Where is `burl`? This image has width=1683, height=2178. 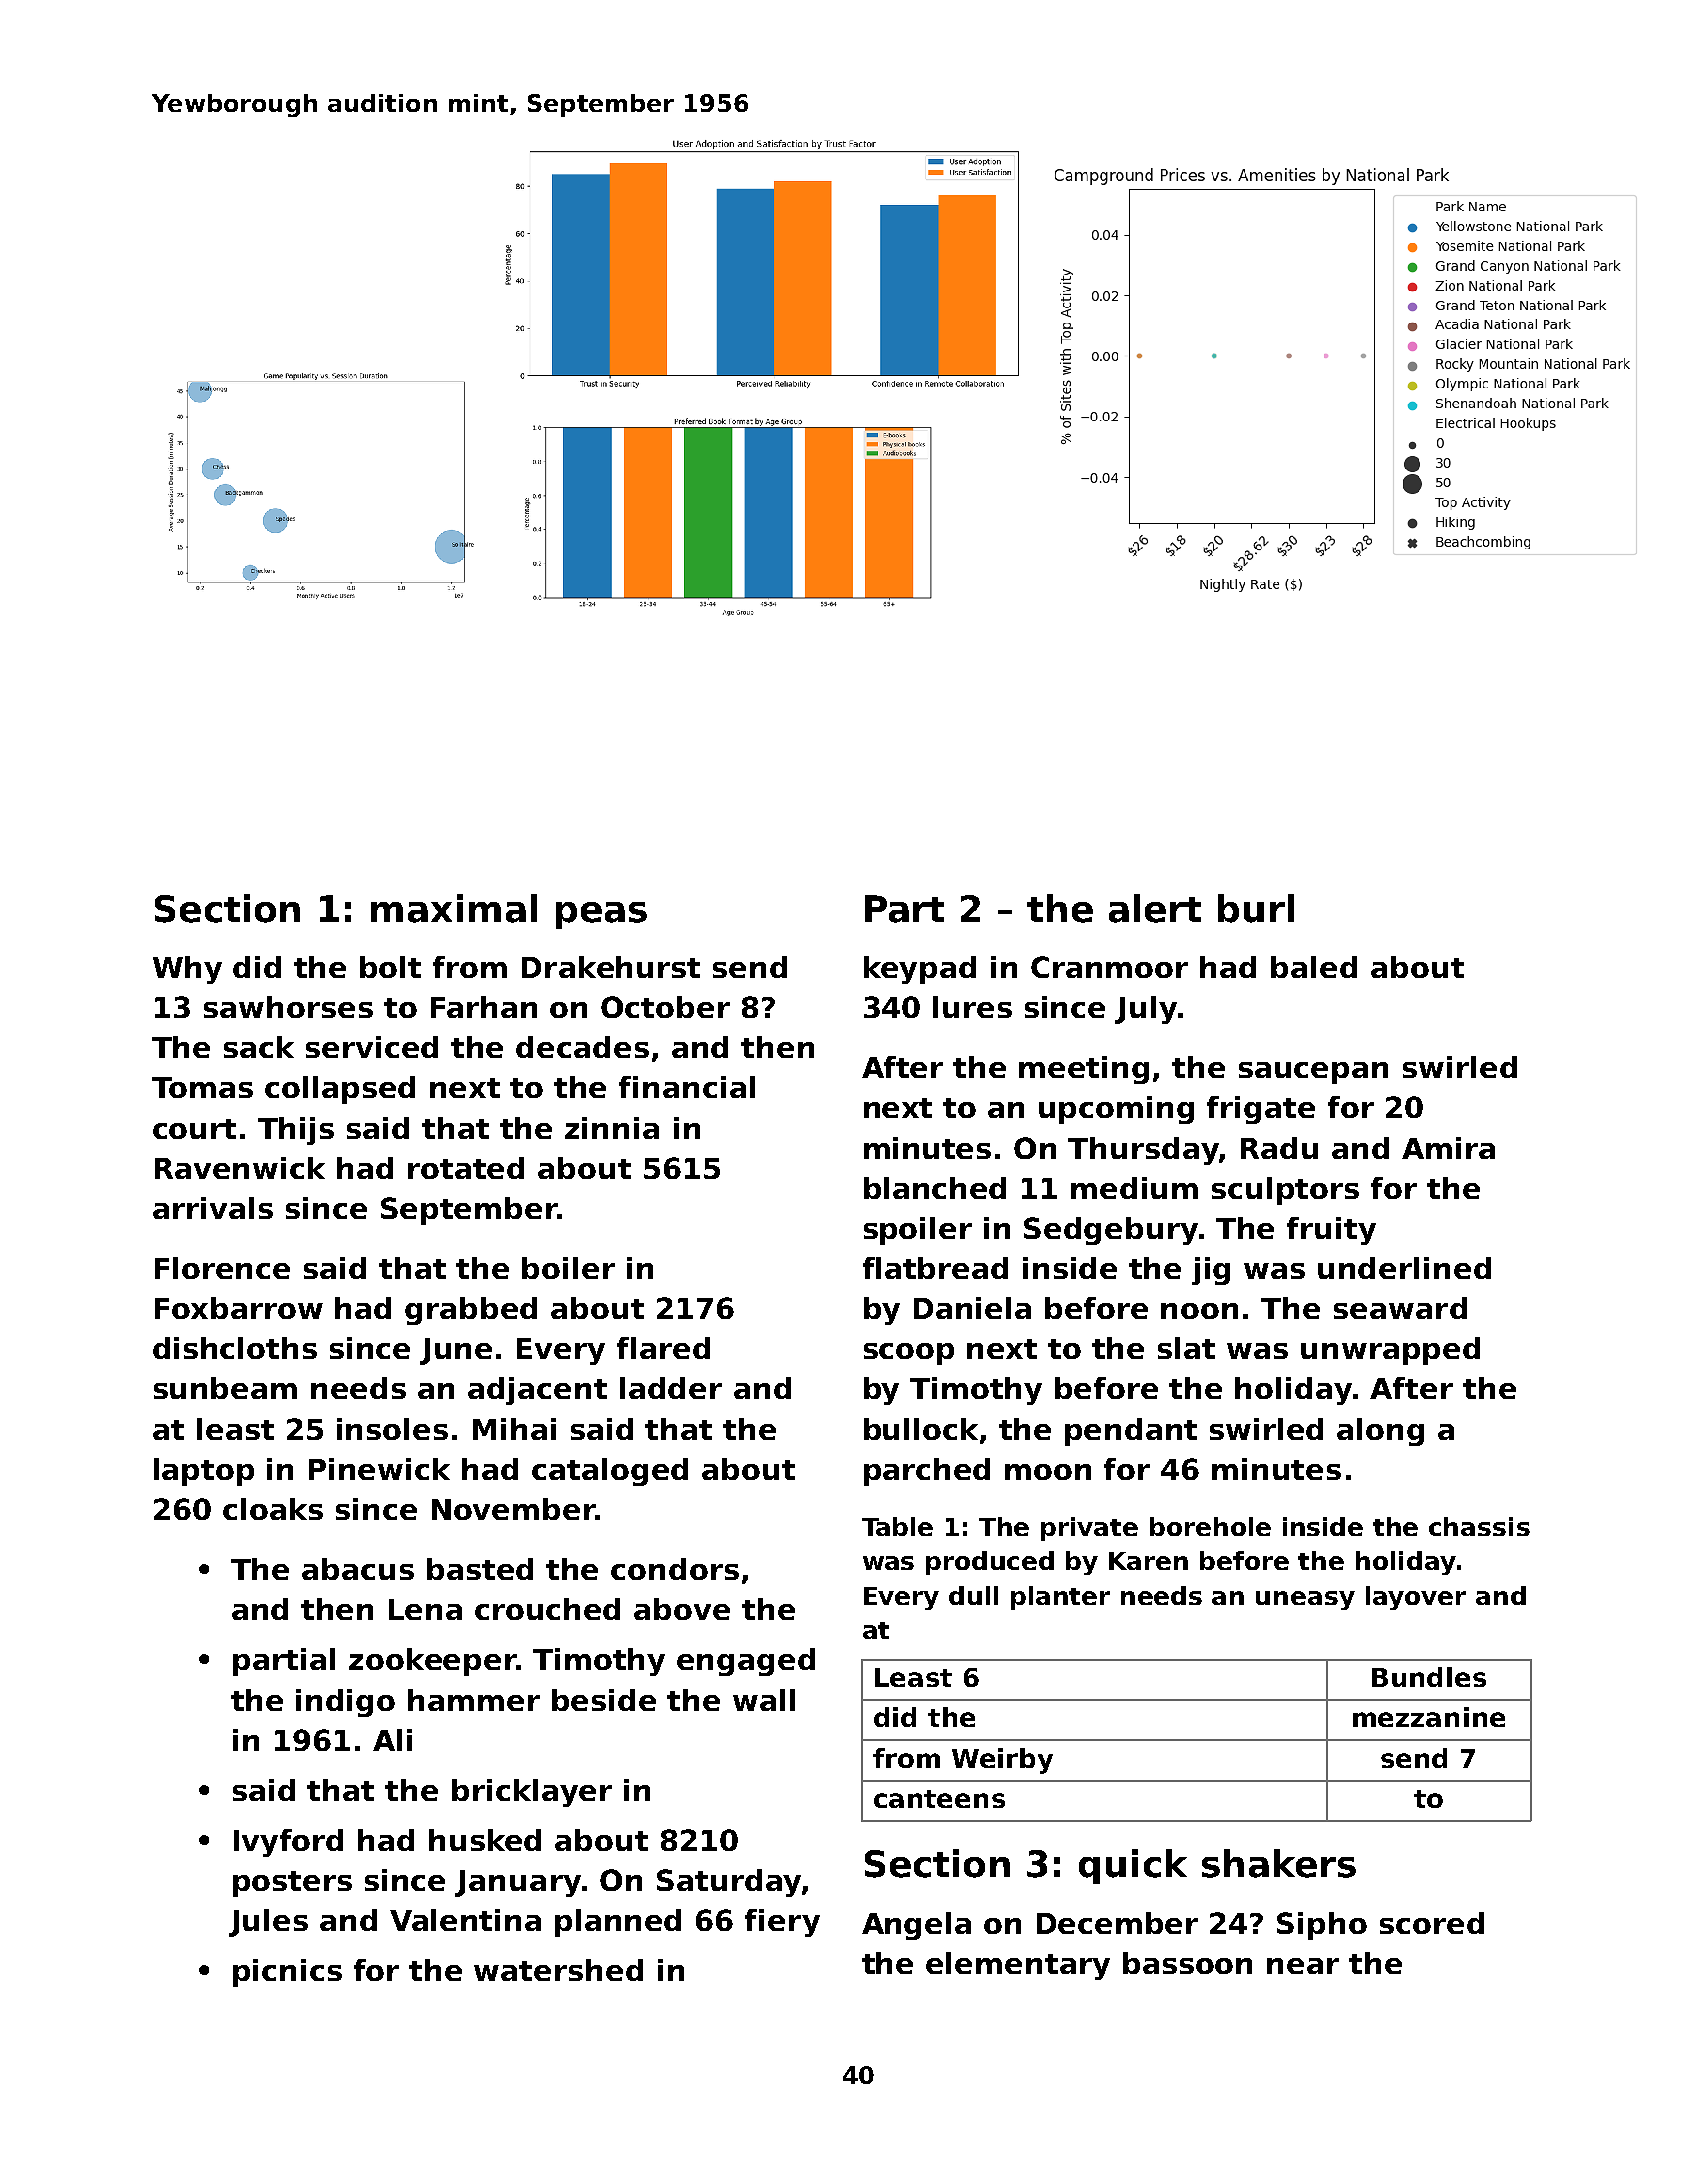 burl is located at coordinates (1256, 908).
